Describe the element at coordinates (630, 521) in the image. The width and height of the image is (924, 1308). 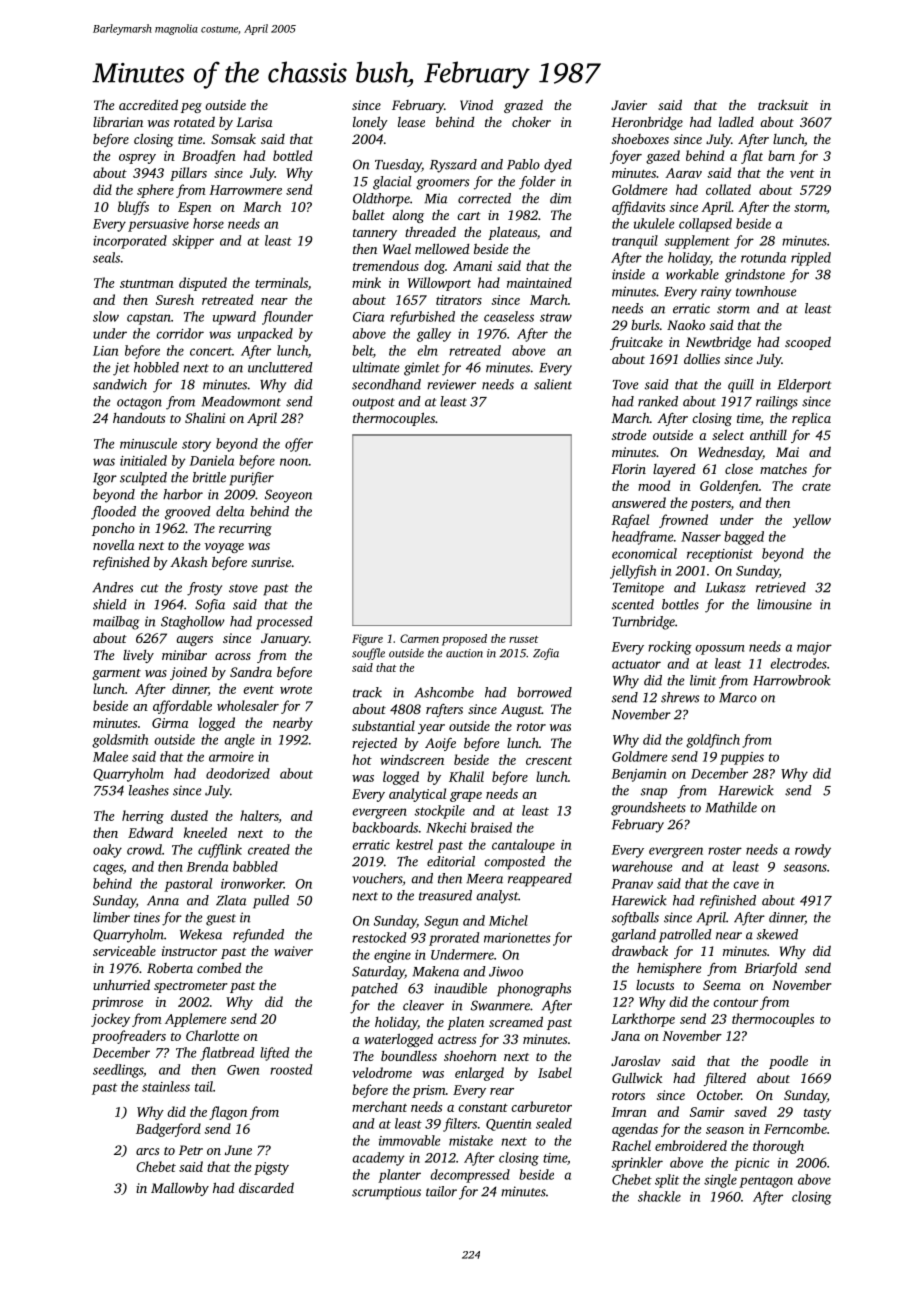
I see `Rafael` at that location.
